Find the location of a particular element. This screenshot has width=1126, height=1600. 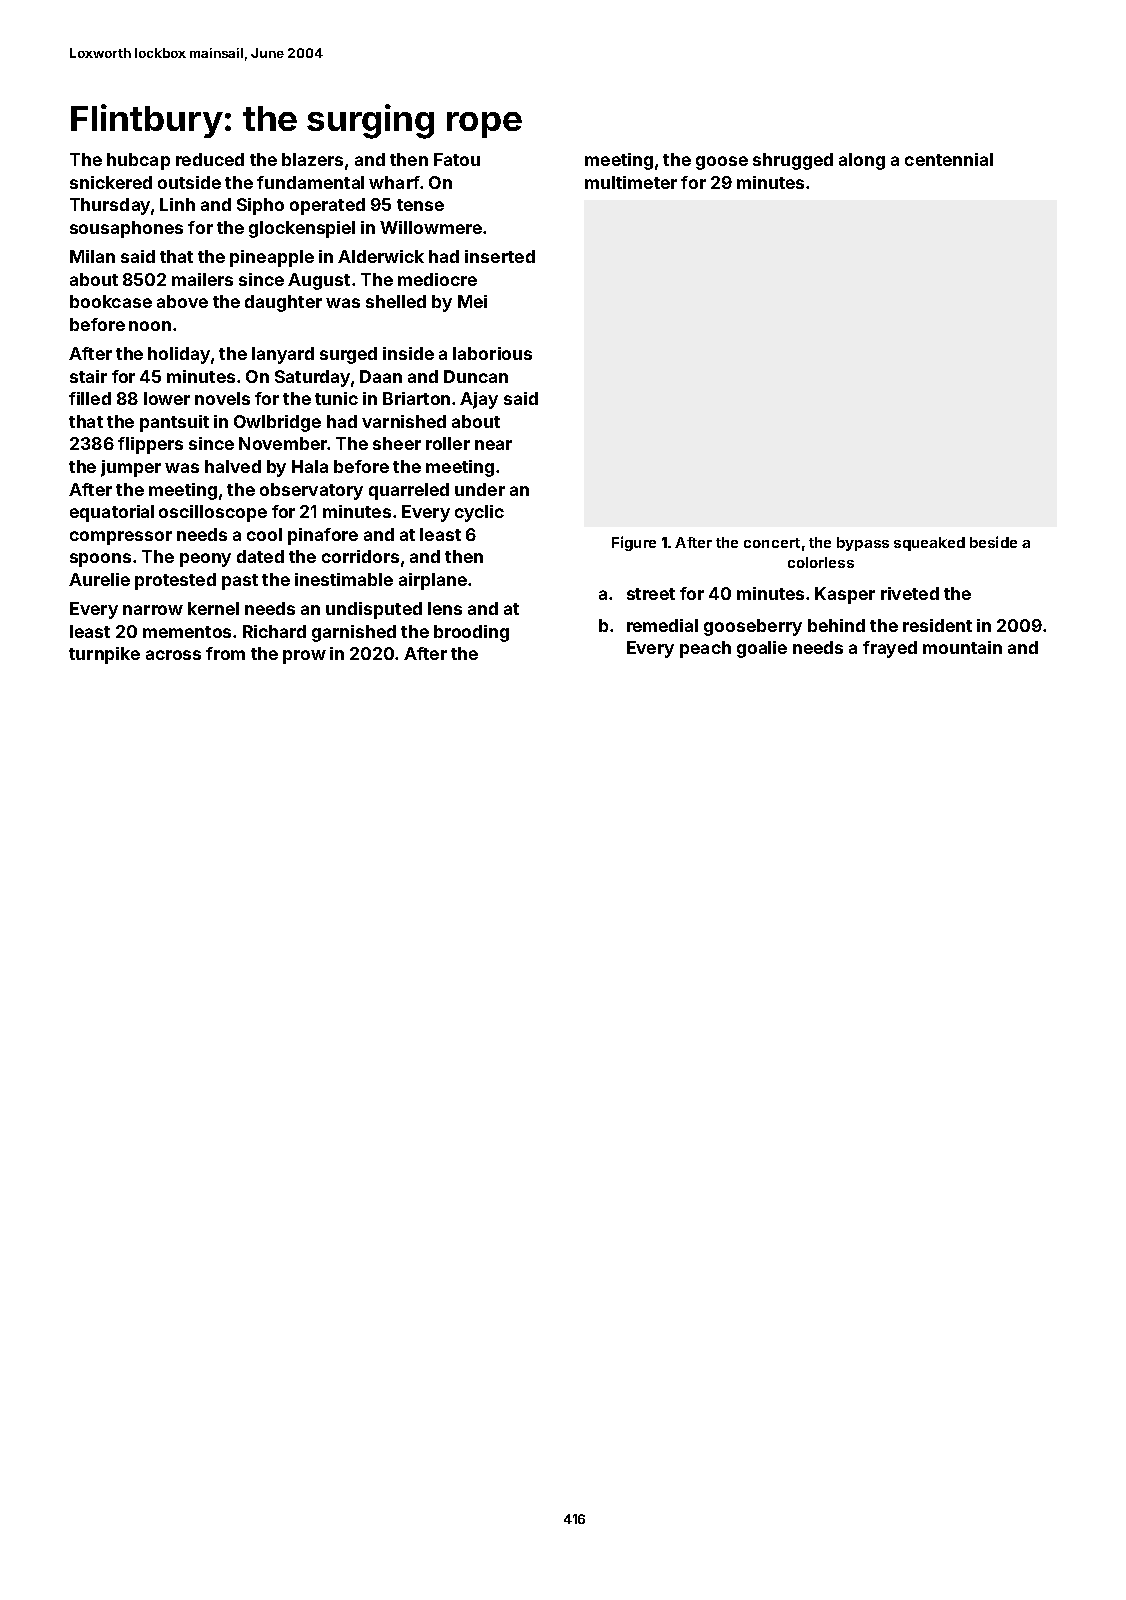

beside is located at coordinates (993, 542).
